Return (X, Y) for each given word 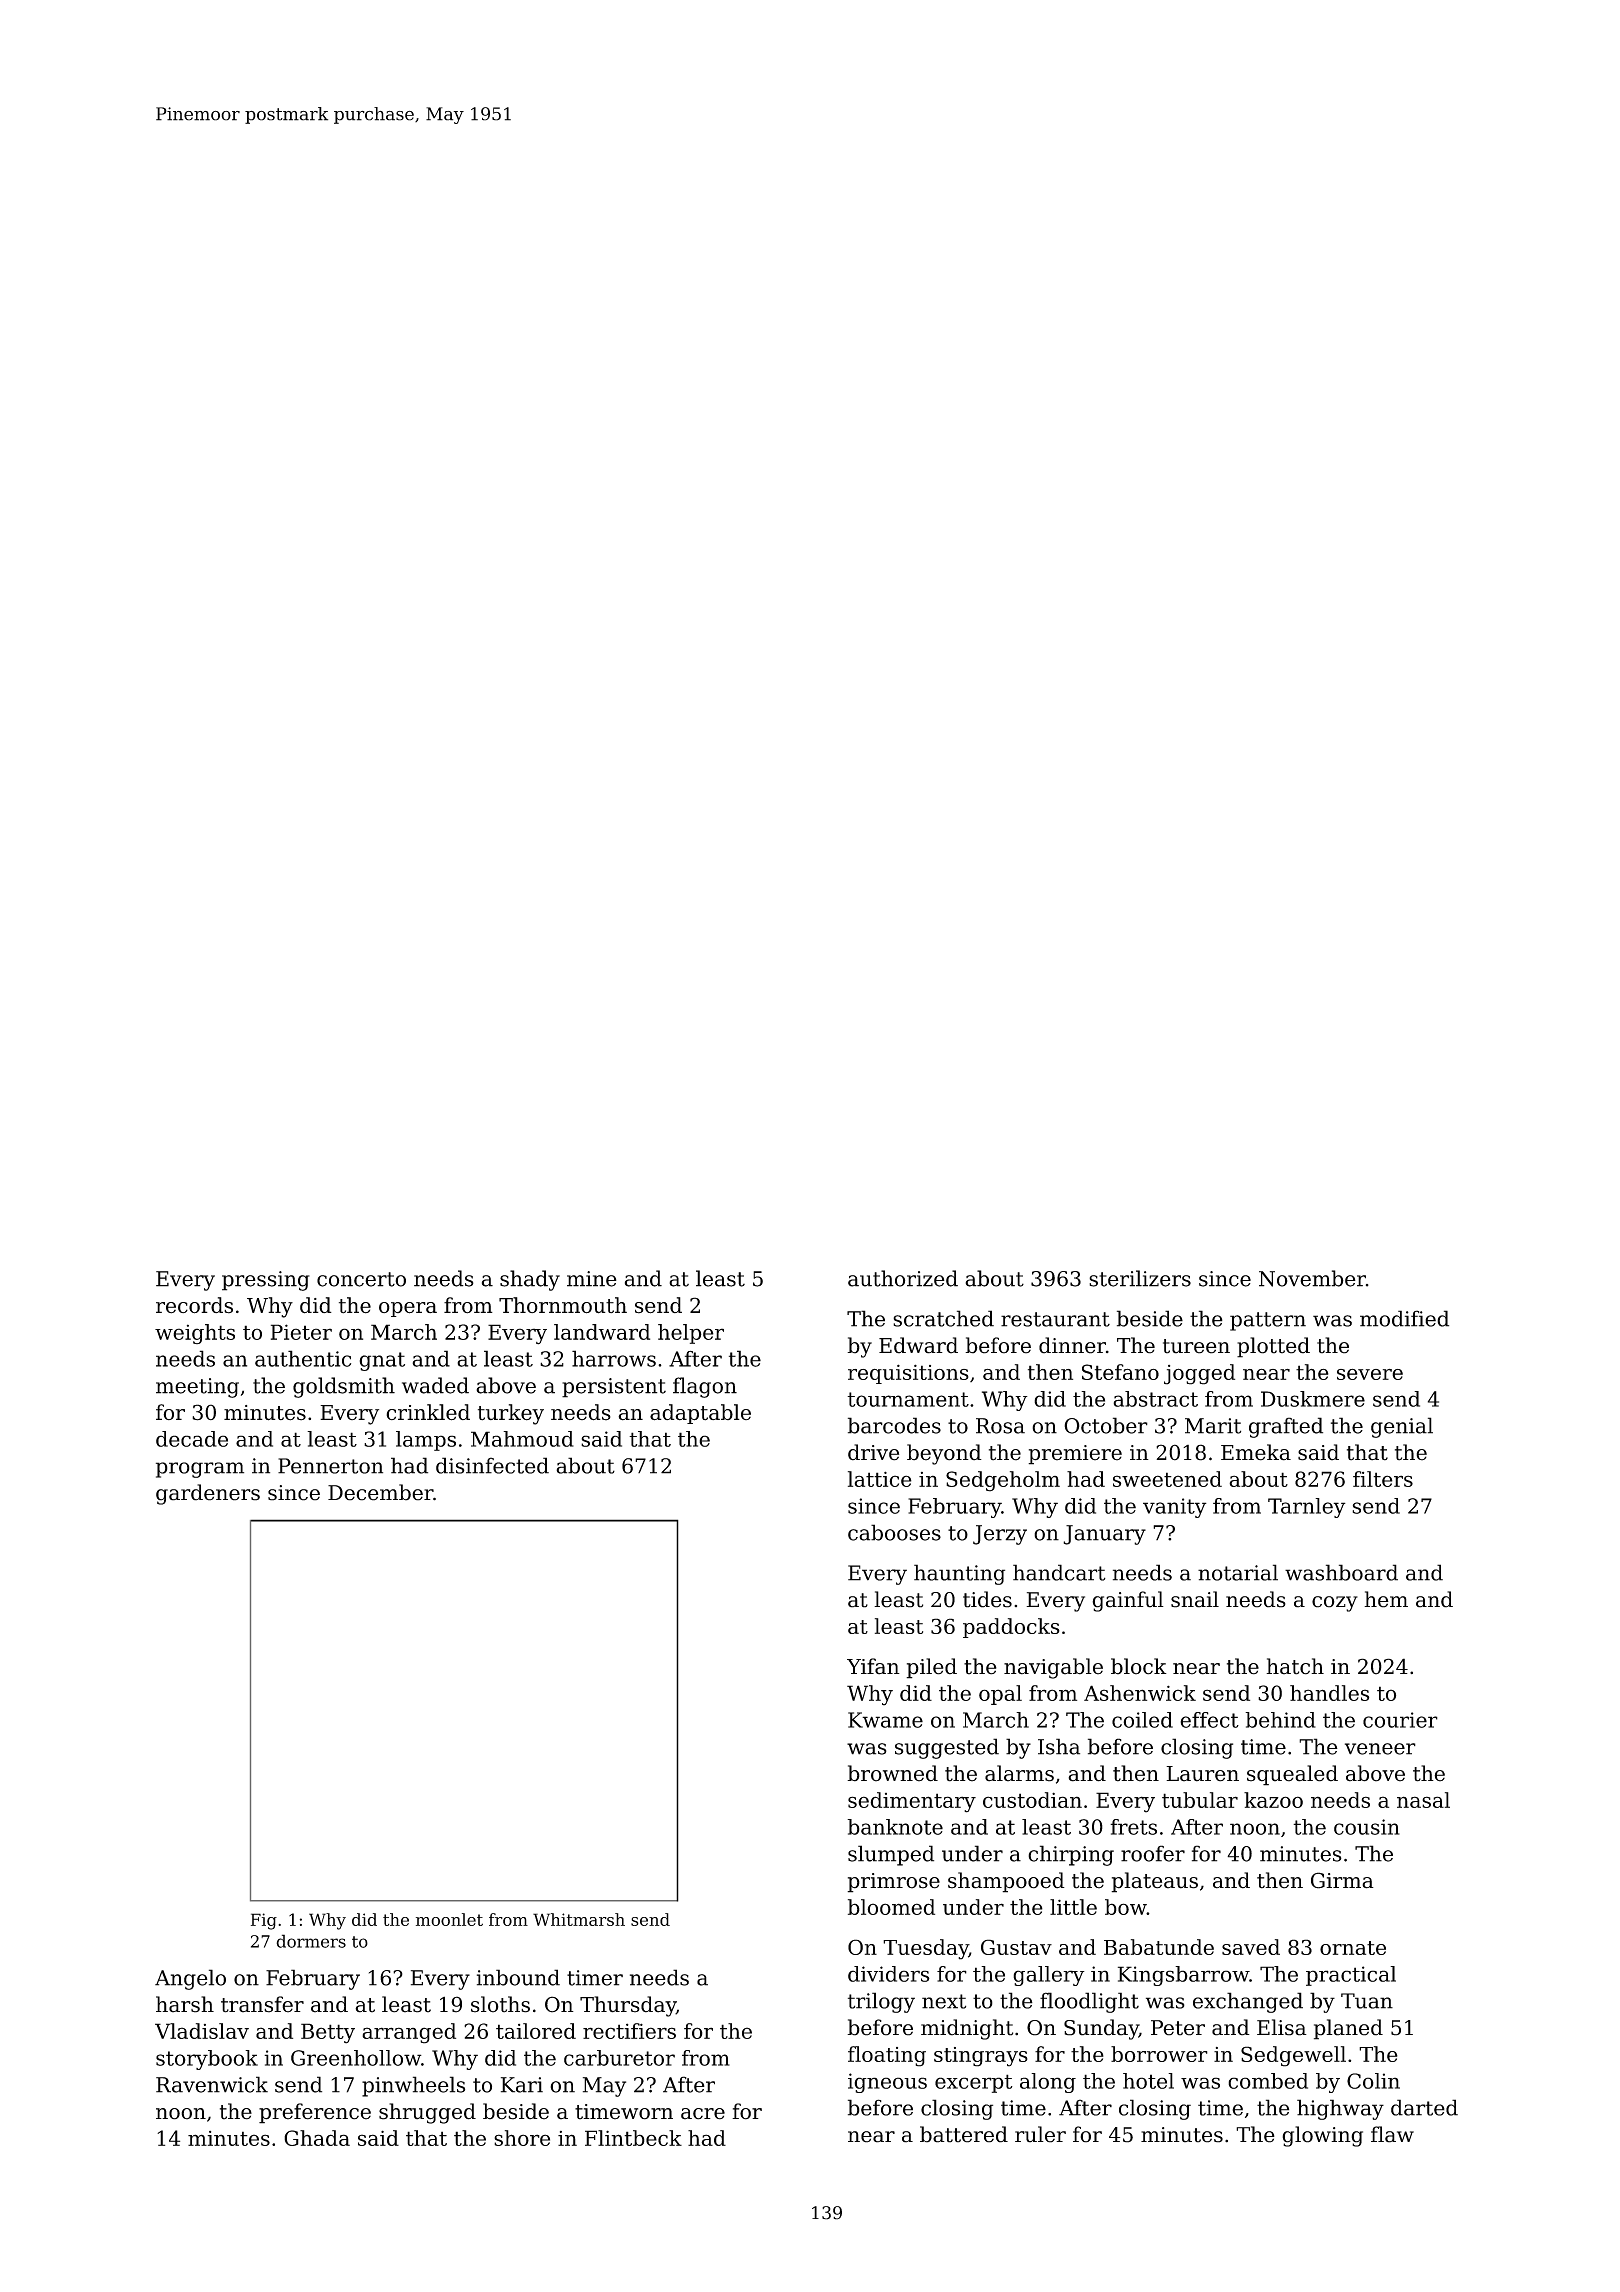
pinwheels (413, 2086)
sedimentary (912, 1802)
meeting (197, 1388)
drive (873, 1452)
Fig (264, 1921)
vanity (1175, 1508)
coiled (1142, 1720)
